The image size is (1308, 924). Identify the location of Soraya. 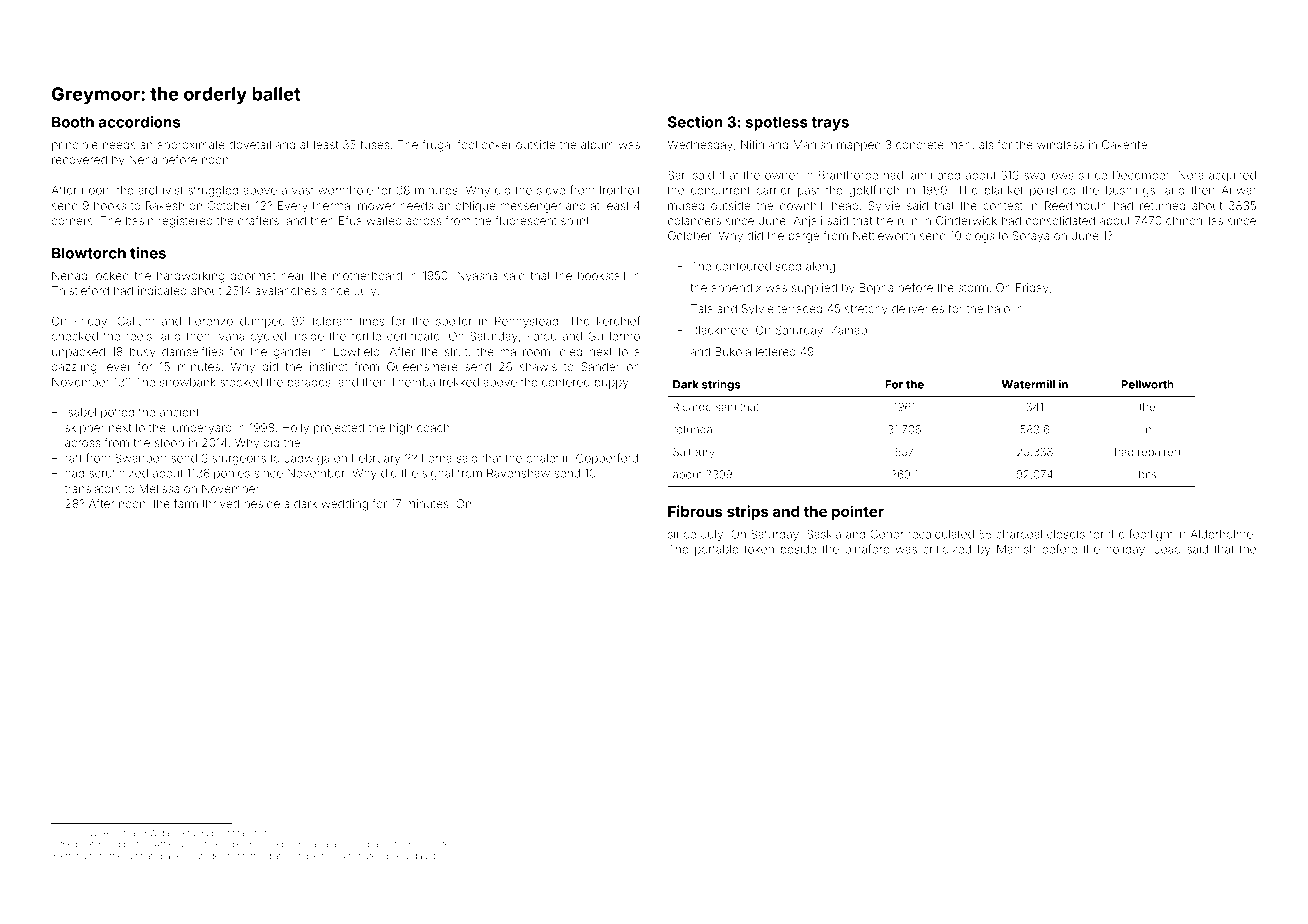
(1031, 237).
